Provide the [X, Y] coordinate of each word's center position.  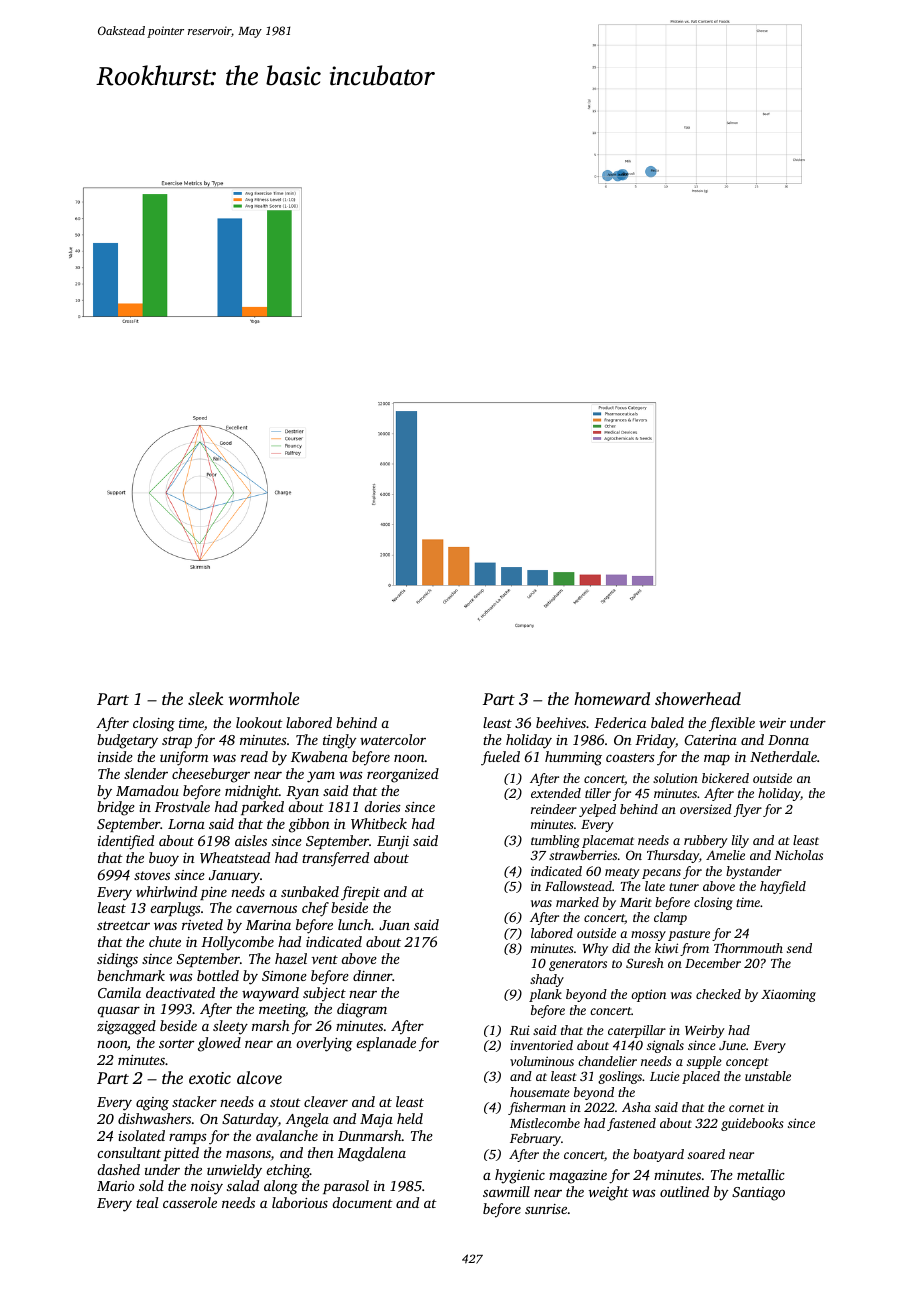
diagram [362, 1010]
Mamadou [147, 790]
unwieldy [234, 1171]
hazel [291, 958]
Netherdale [783, 756]
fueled [500, 758]
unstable [768, 1076]
